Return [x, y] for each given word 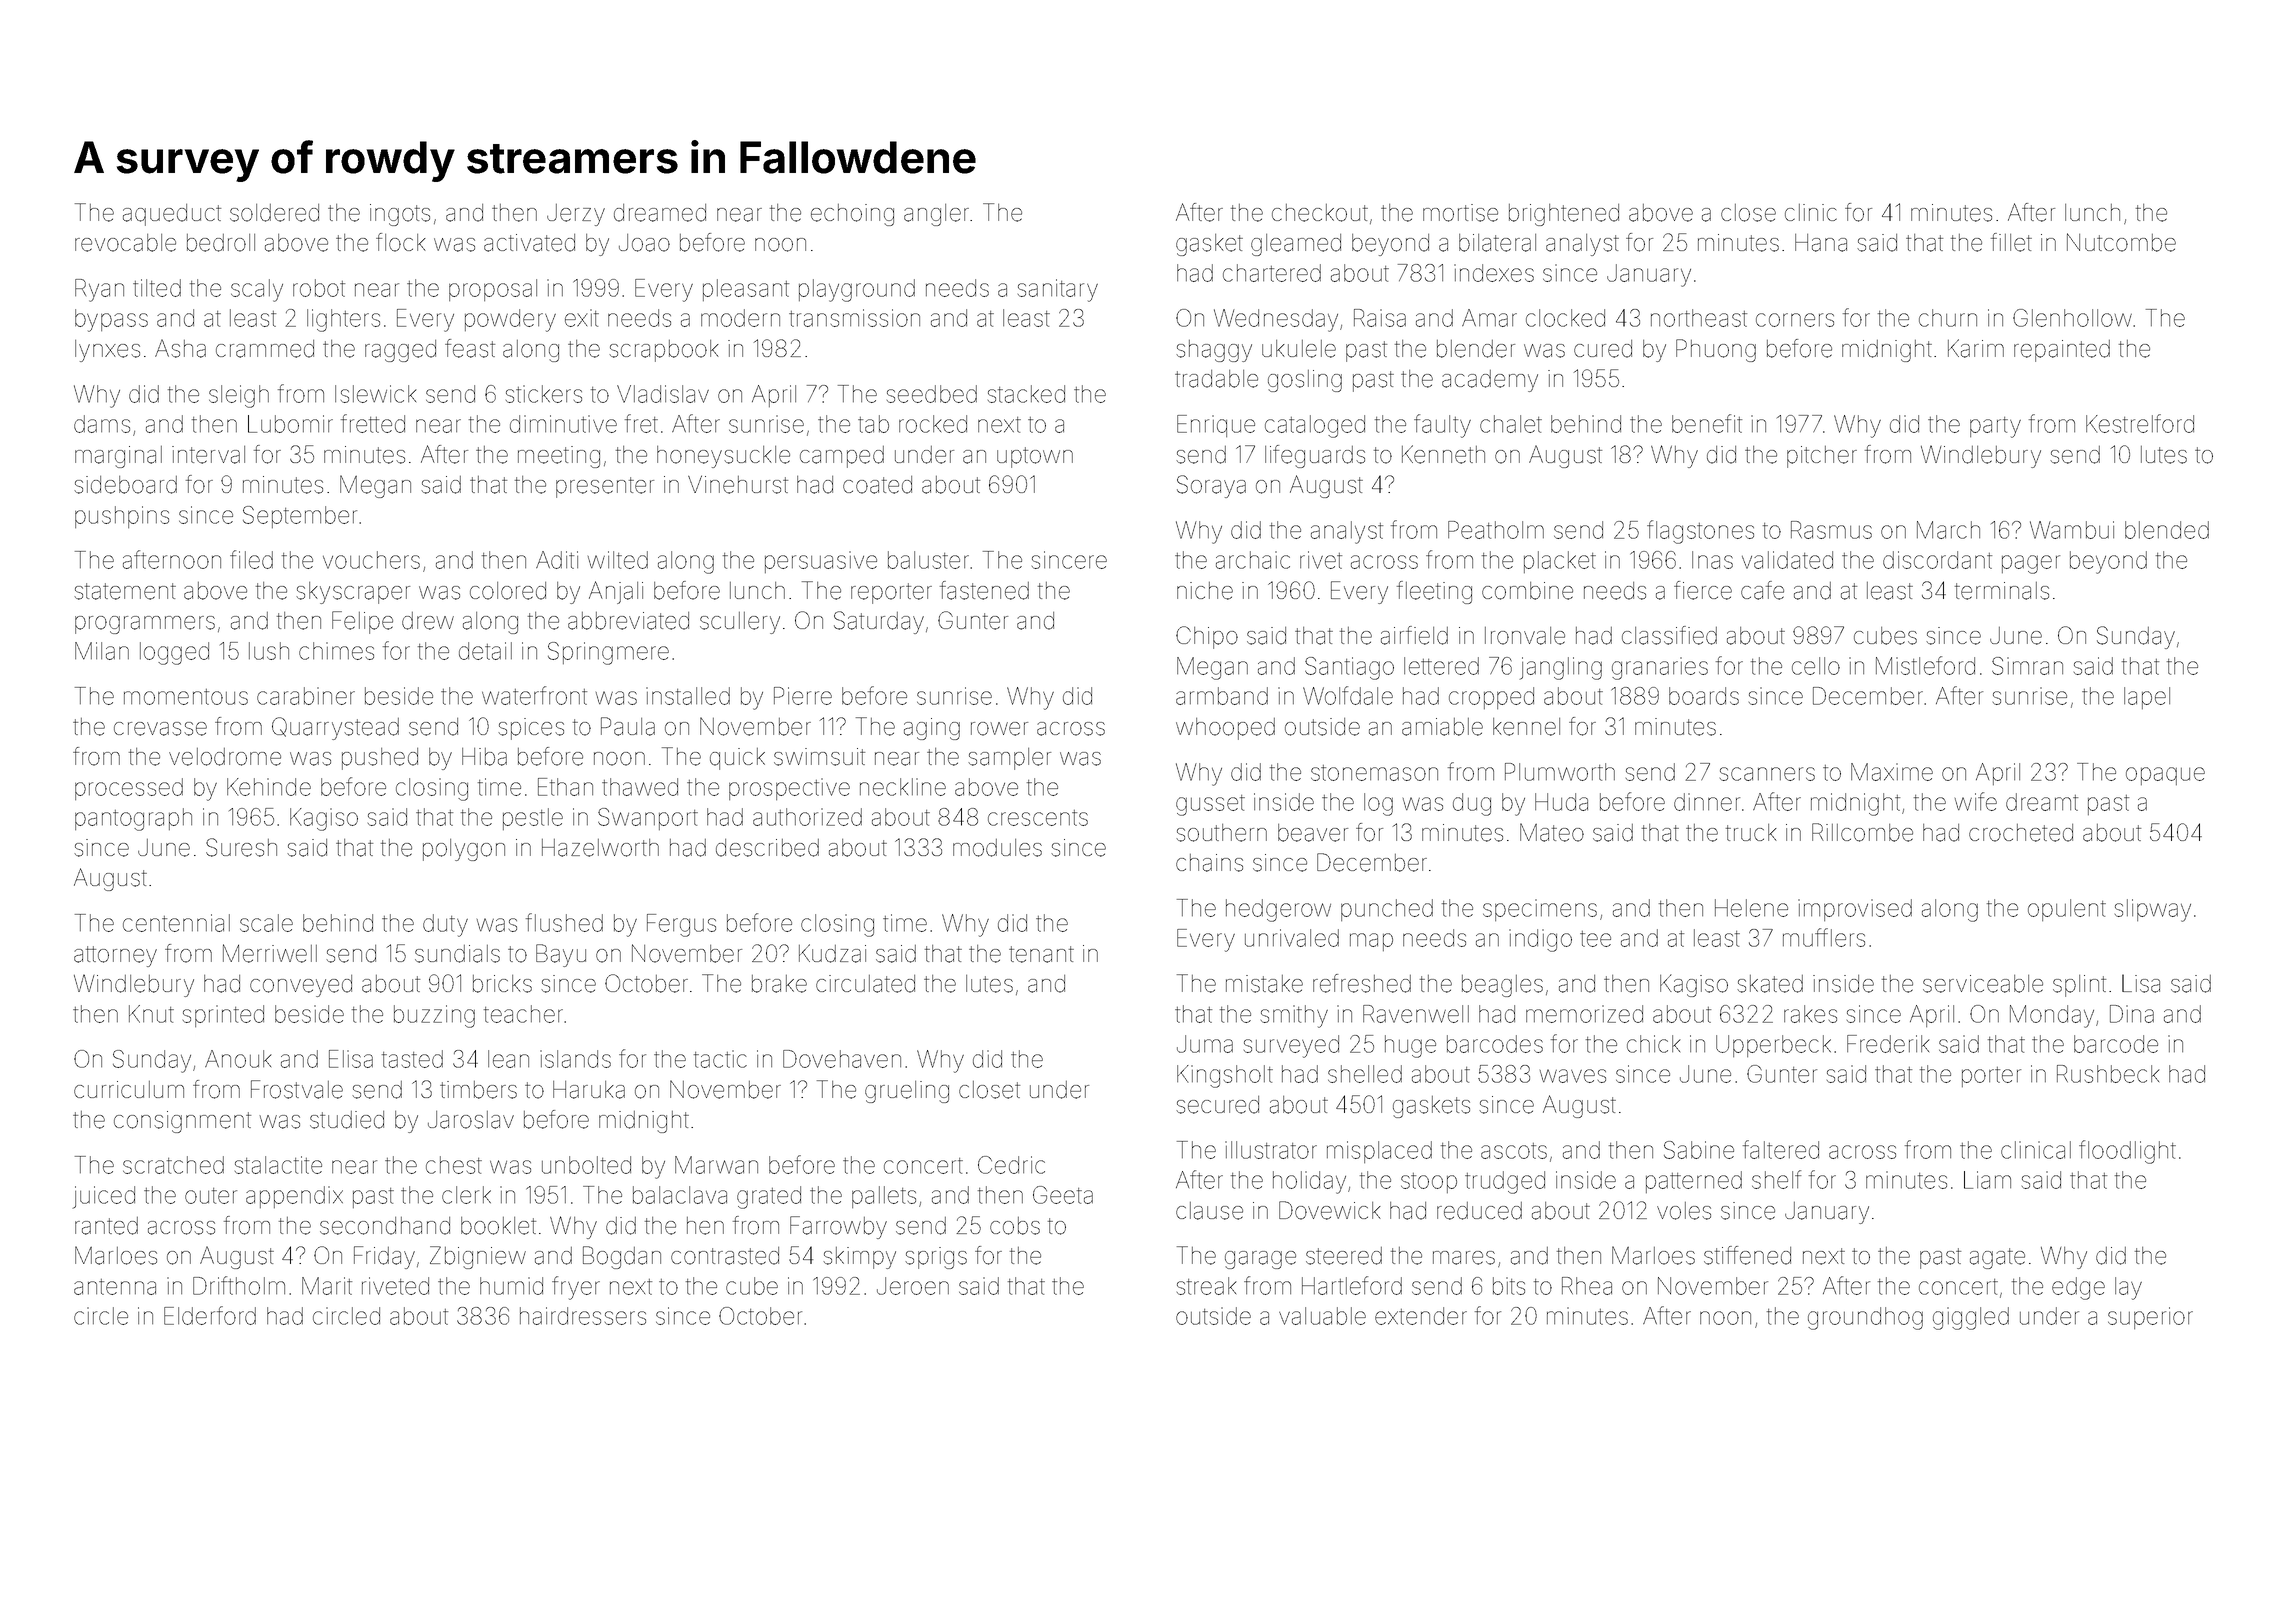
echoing [852, 215]
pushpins [122, 517]
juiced [103, 1197]
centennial [176, 923]
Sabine [1699, 1150]
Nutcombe [2121, 242]
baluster [928, 560]
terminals [2002, 591]
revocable [125, 243]
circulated [865, 984]
